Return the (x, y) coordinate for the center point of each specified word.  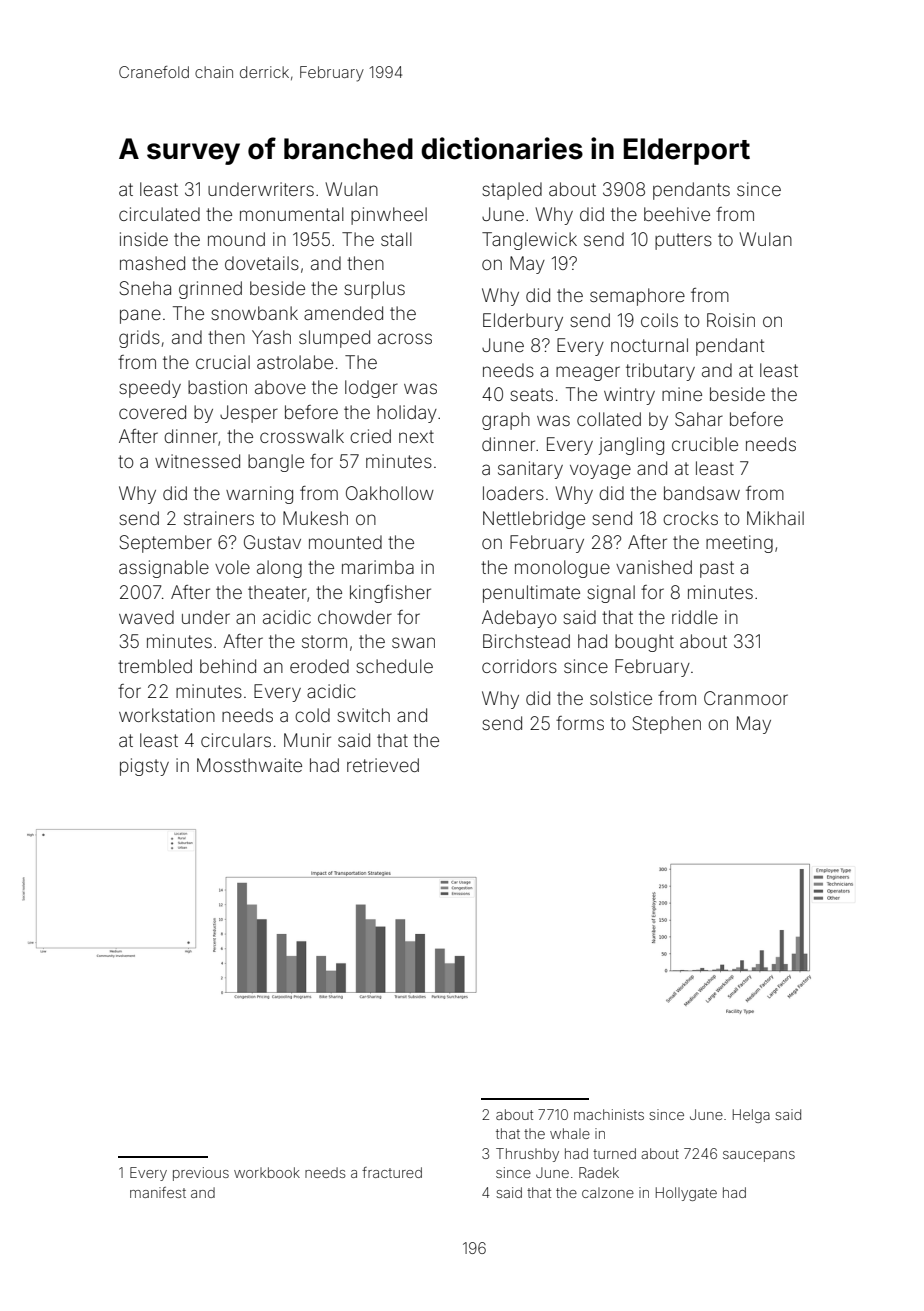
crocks (690, 518)
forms (580, 723)
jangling (631, 446)
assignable (164, 569)
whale (570, 1133)
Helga (751, 1116)
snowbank (254, 313)
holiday (407, 414)
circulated (159, 214)
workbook (267, 1172)
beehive (677, 214)
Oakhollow (390, 493)
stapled (512, 191)
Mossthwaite (249, 765)
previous (201, 1174)
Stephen (666, 725)
